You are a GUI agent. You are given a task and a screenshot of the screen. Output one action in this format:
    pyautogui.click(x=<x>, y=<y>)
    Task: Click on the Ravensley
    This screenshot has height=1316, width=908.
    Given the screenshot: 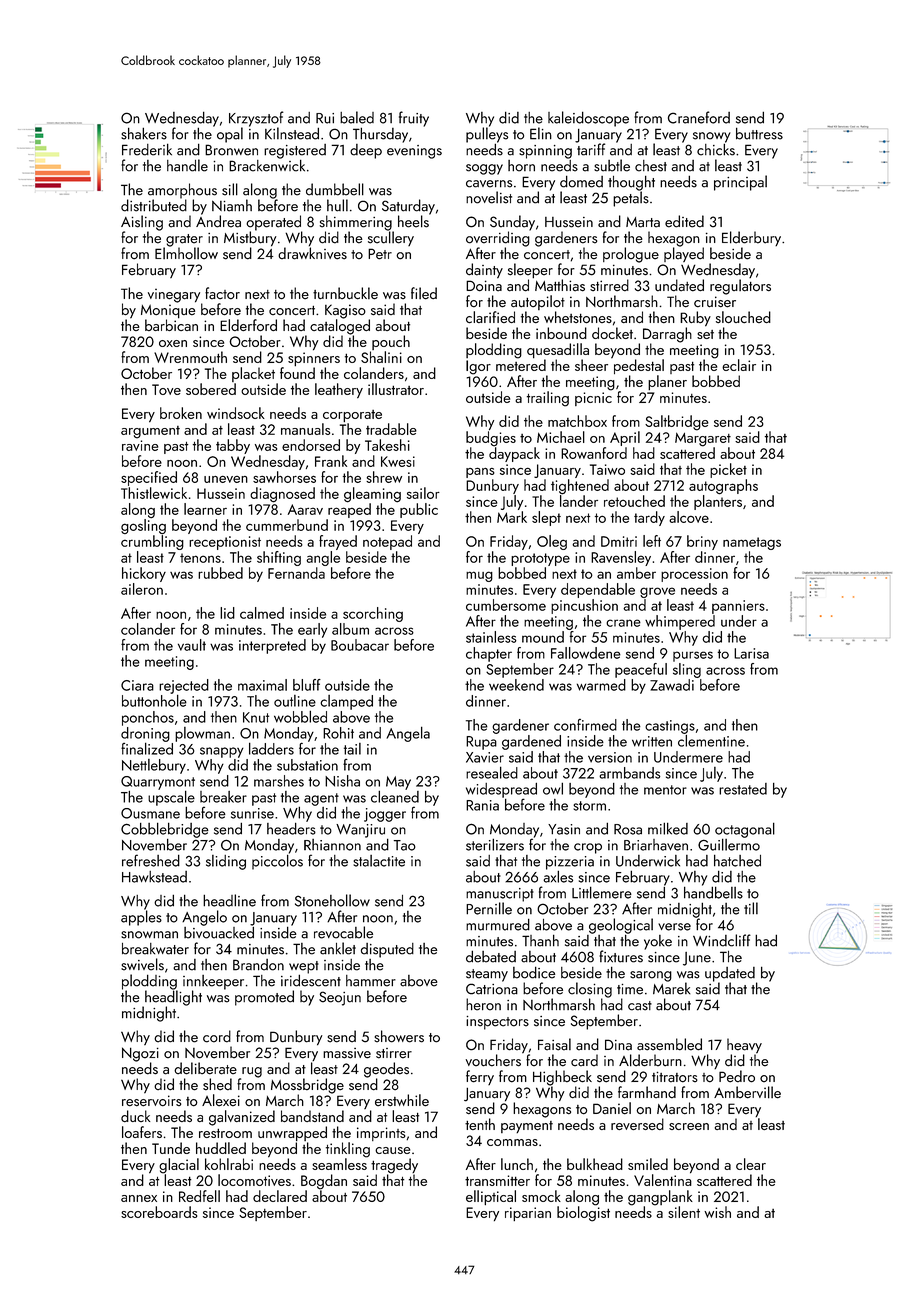 What is the action you would take?
    pyautogui.click(x=621, y=558)
